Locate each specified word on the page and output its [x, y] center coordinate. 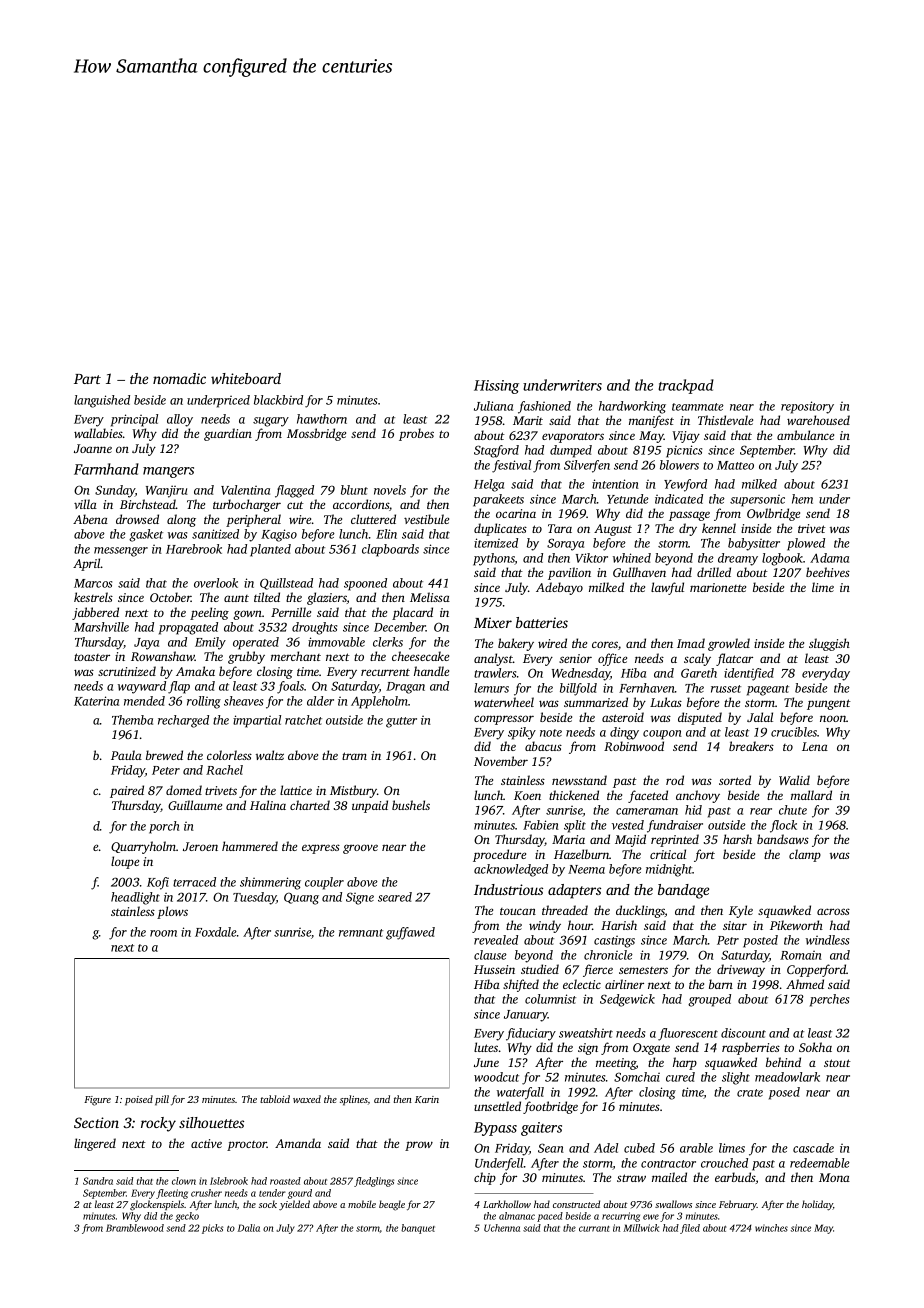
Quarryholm [143, 847]
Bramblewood [135, 1228]
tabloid [275, 1099]
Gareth [699, 673]
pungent [829, 704]
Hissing [496, 387]
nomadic [179, 378]
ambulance [805, 435]
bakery [516, 644]
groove [360, 849]
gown [247, 615]
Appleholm [379, 702]
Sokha [815, 1047]
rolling [204, 702]
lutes [486, 1047]
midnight [669, 870]
